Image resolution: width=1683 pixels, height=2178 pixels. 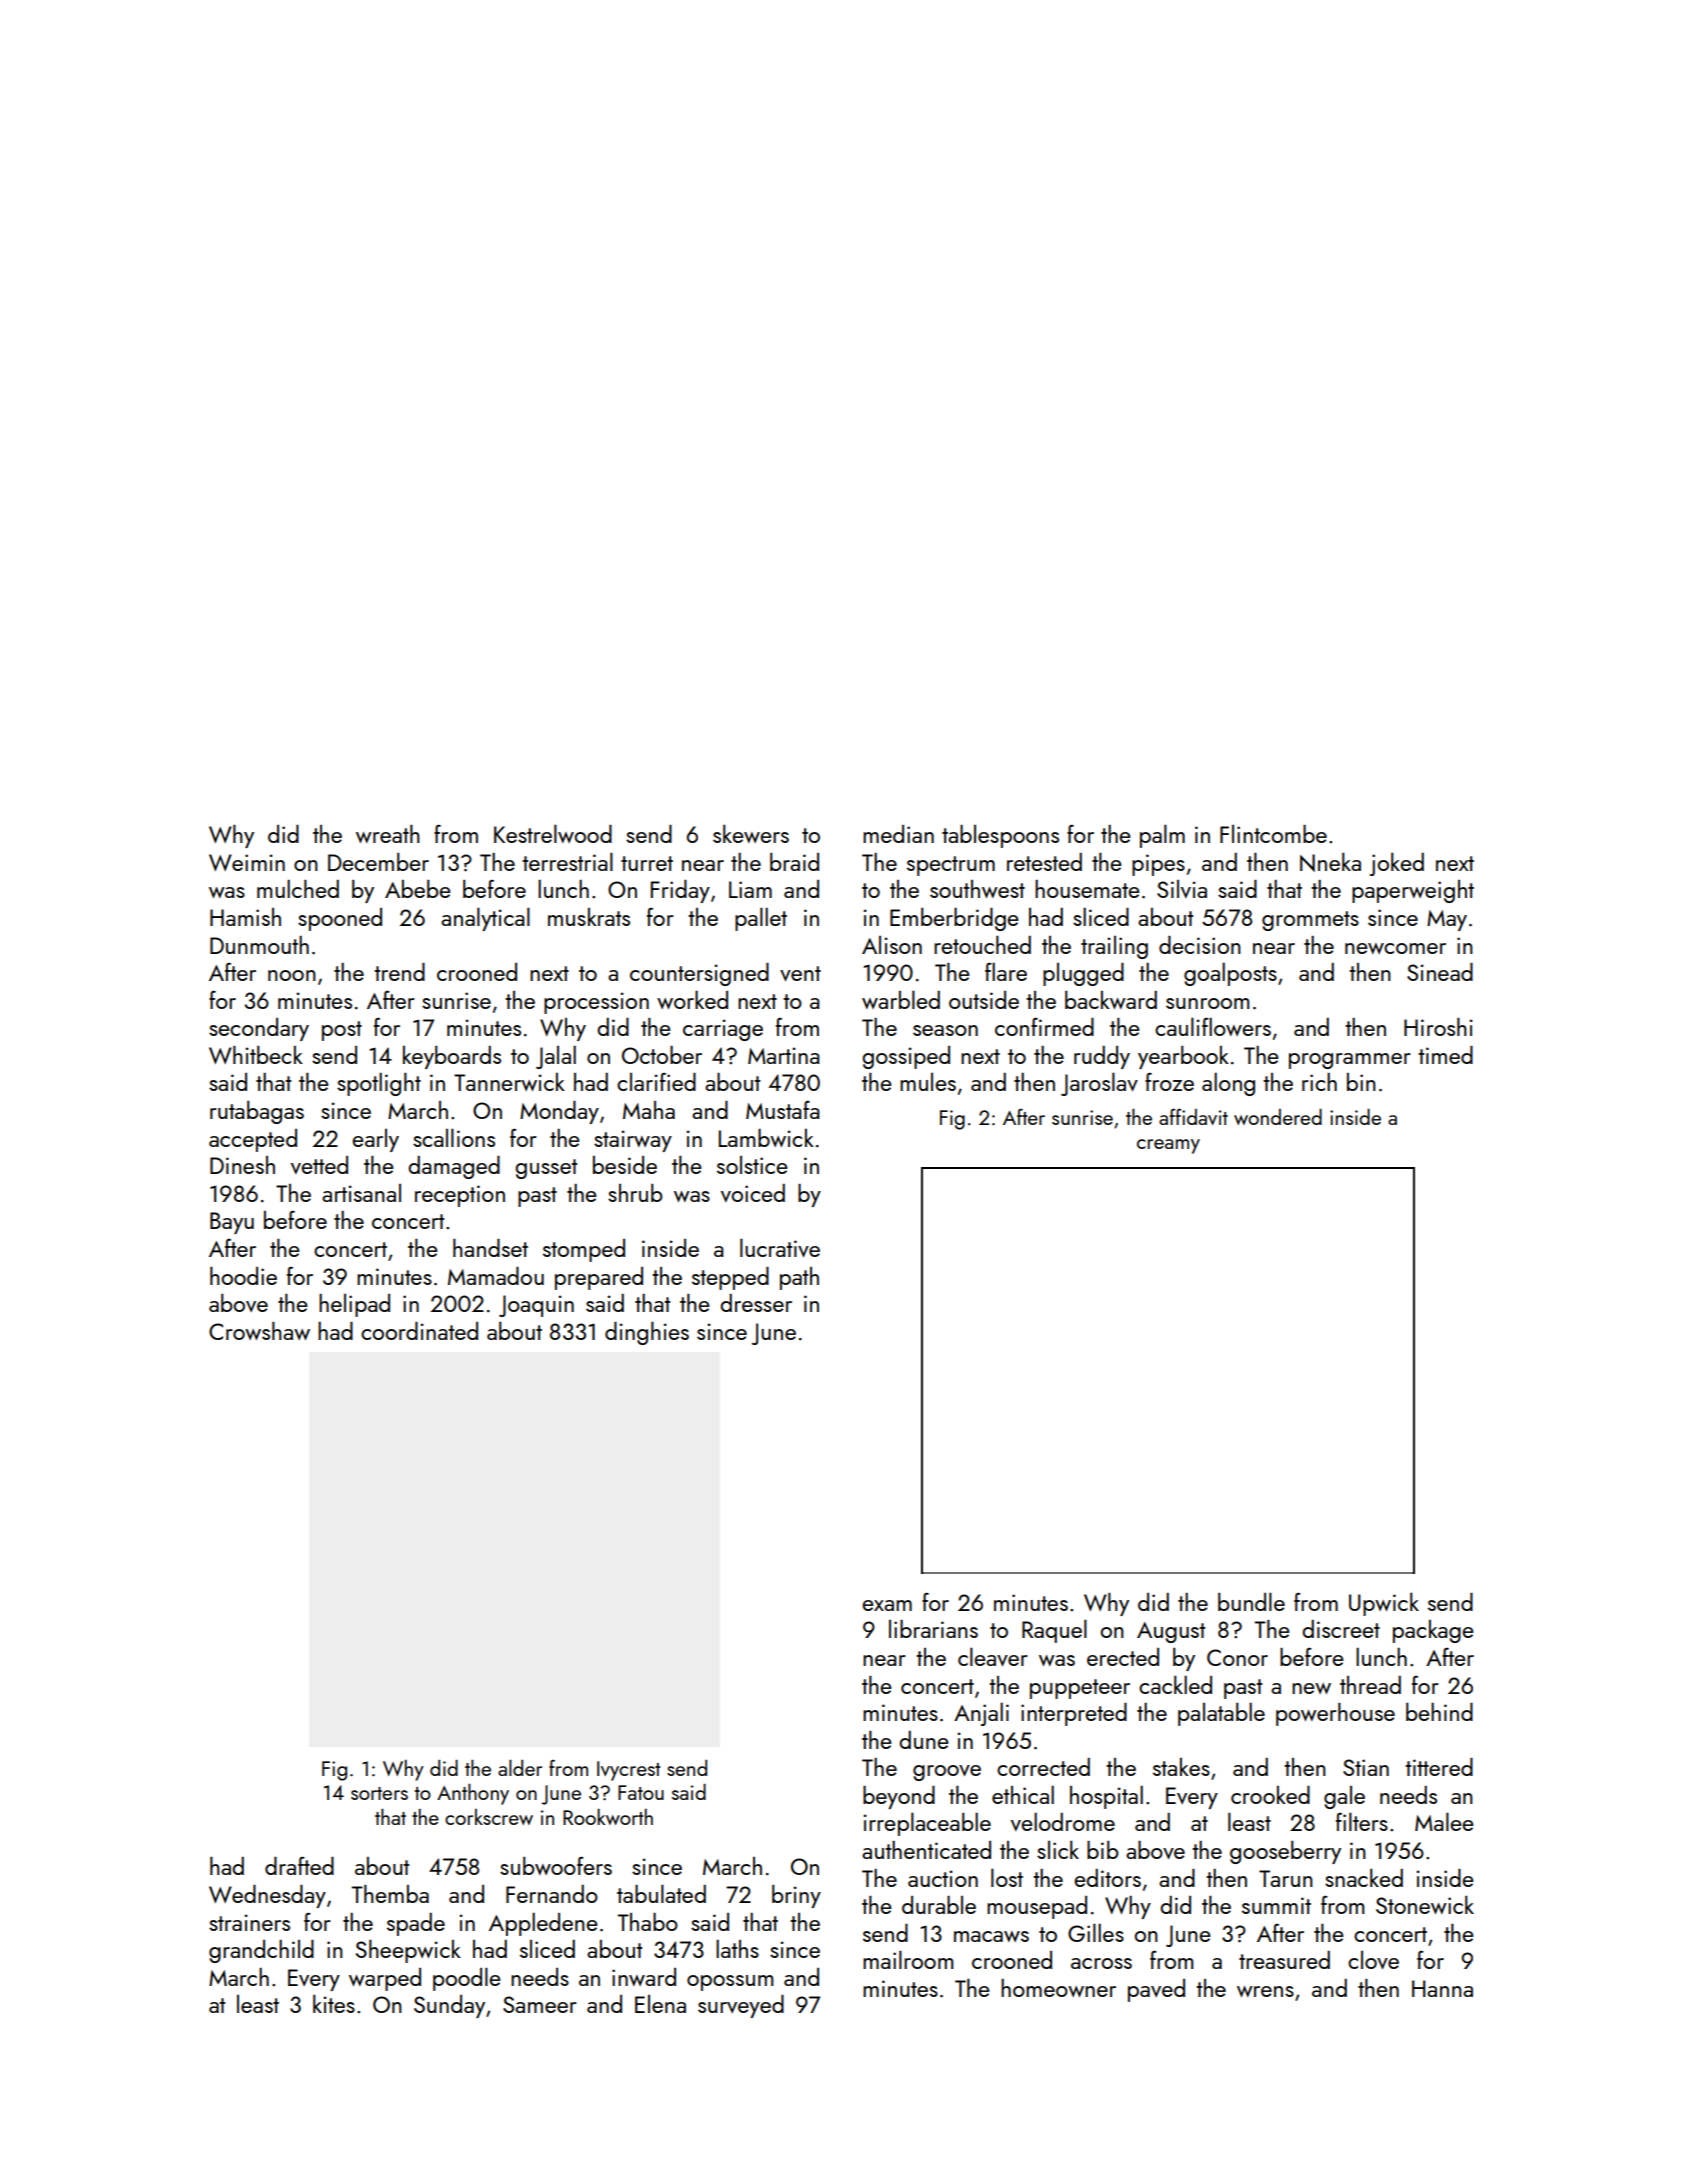 I want to click on Crowshaw, so click(x=259, y=1331).
